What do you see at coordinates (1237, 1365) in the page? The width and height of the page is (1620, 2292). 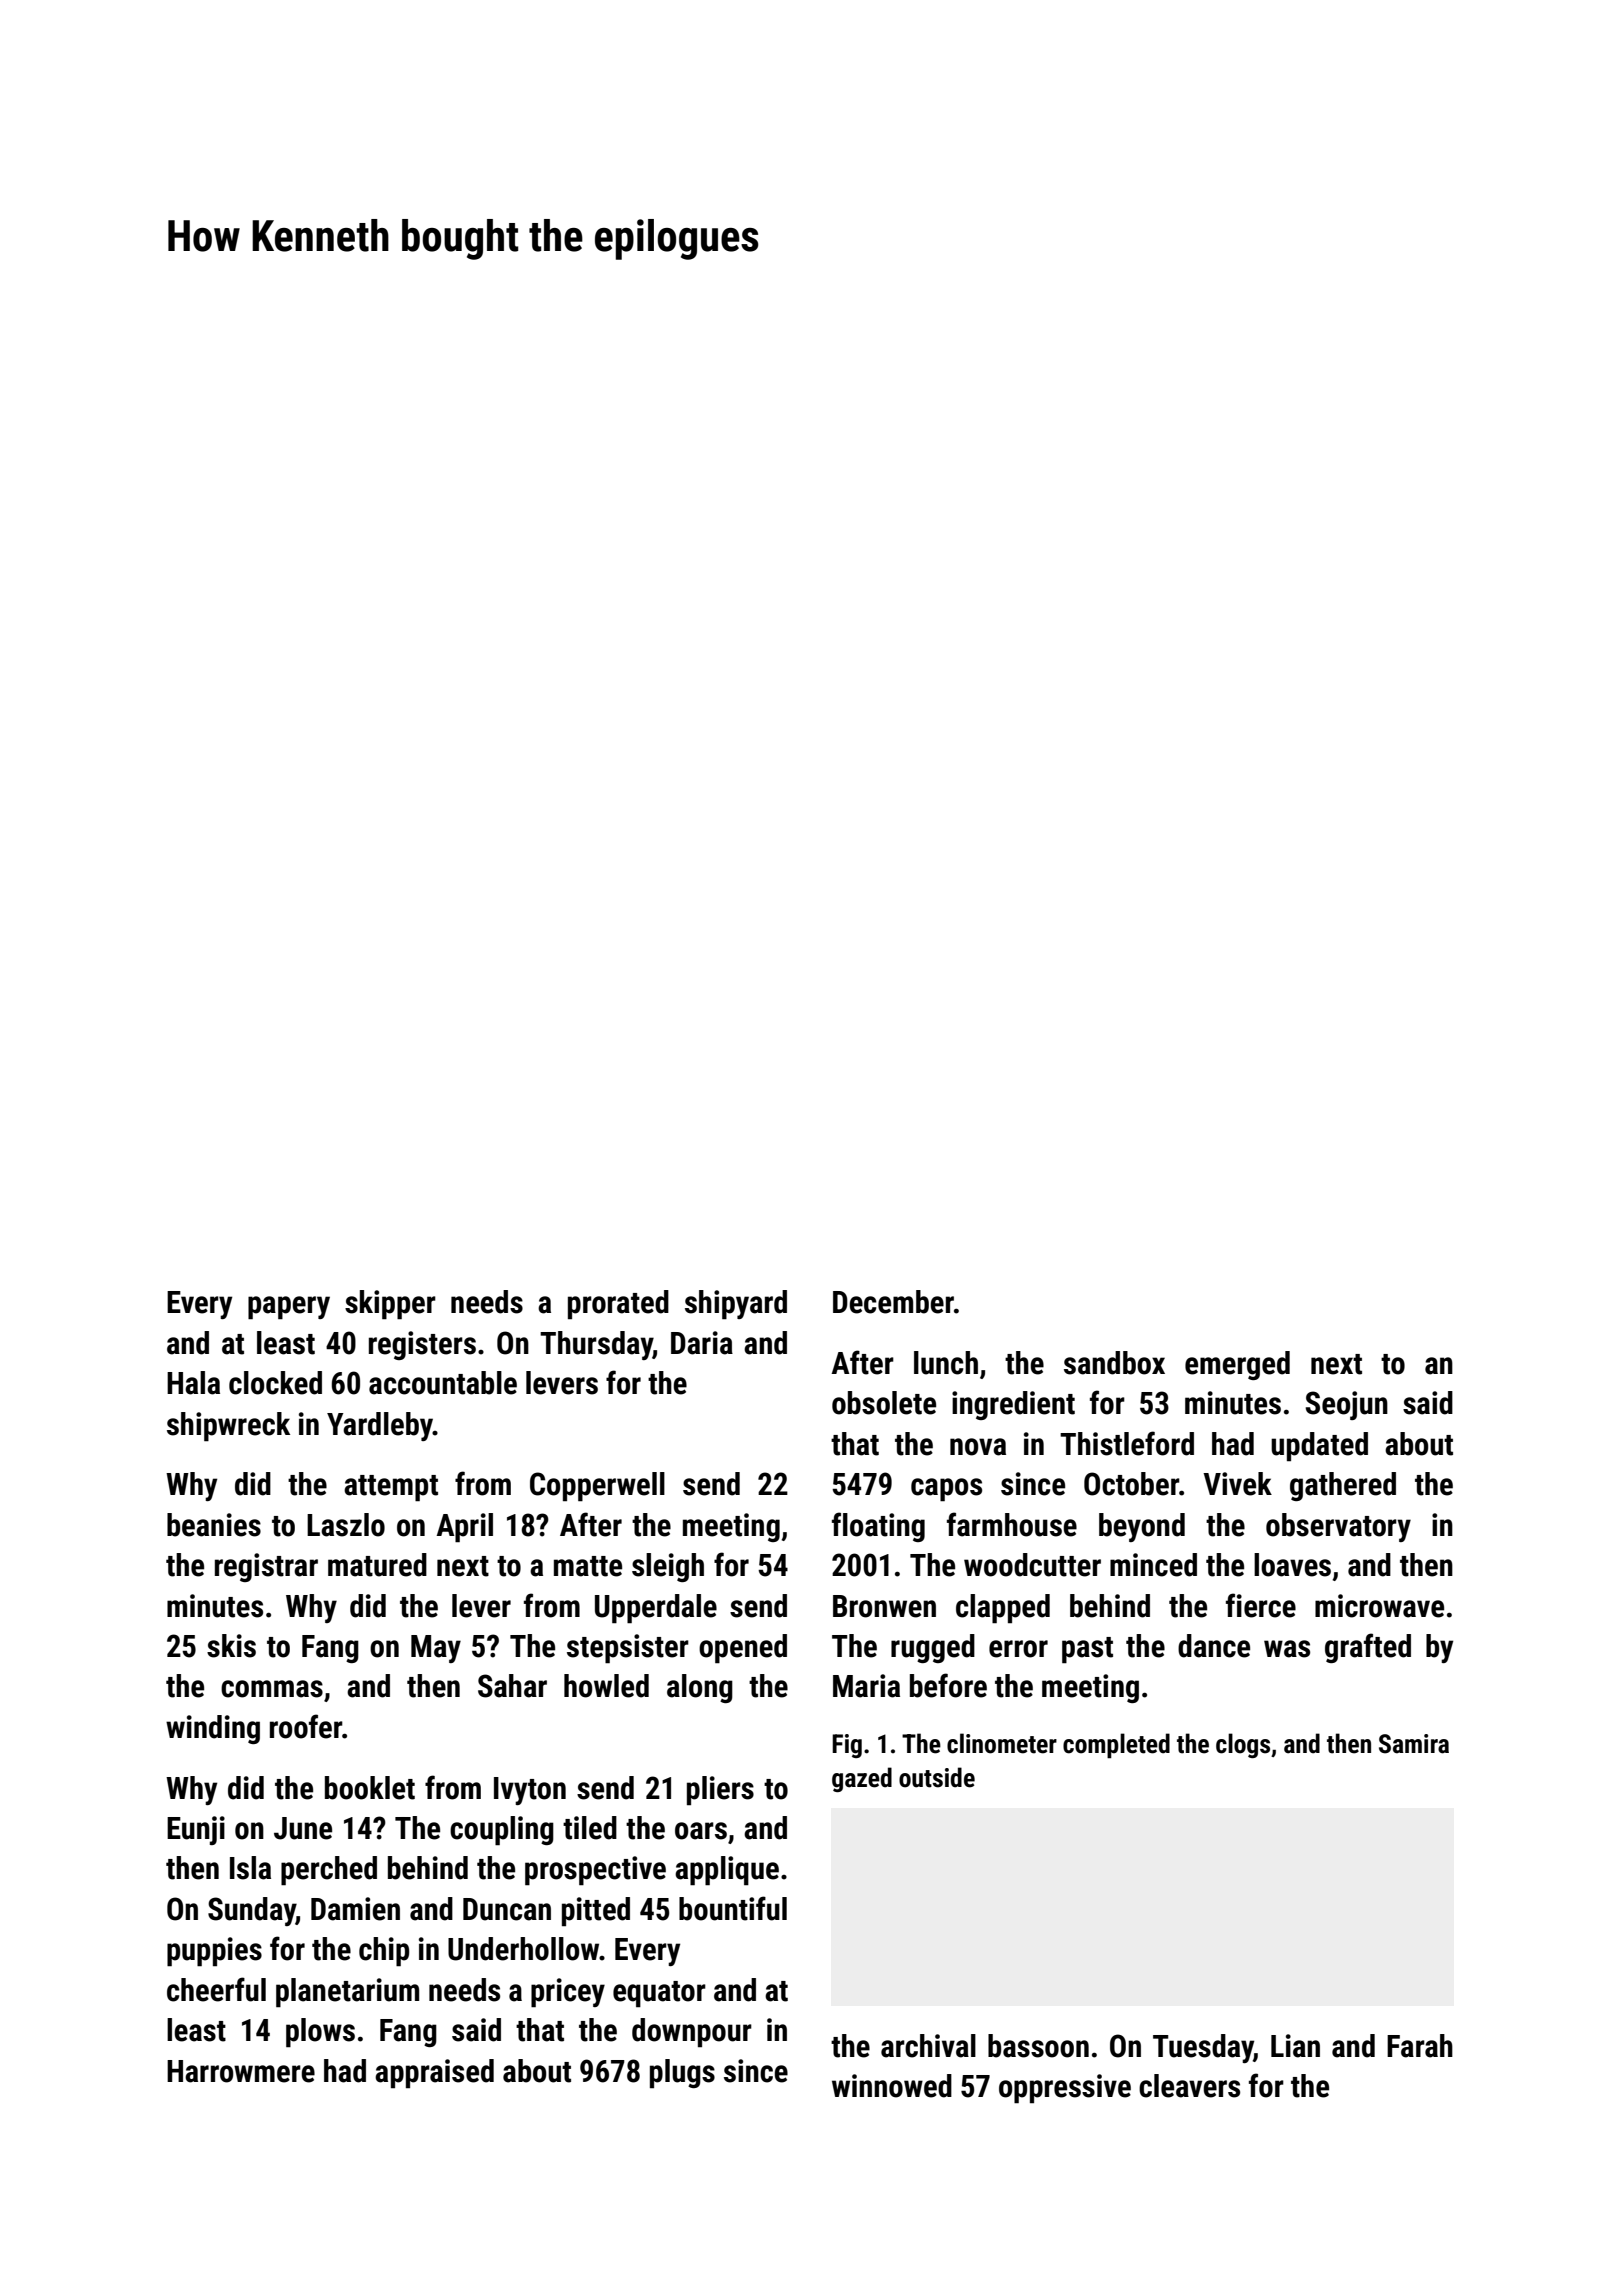 I see `emerged` at bounding box center [1237, 1365].
